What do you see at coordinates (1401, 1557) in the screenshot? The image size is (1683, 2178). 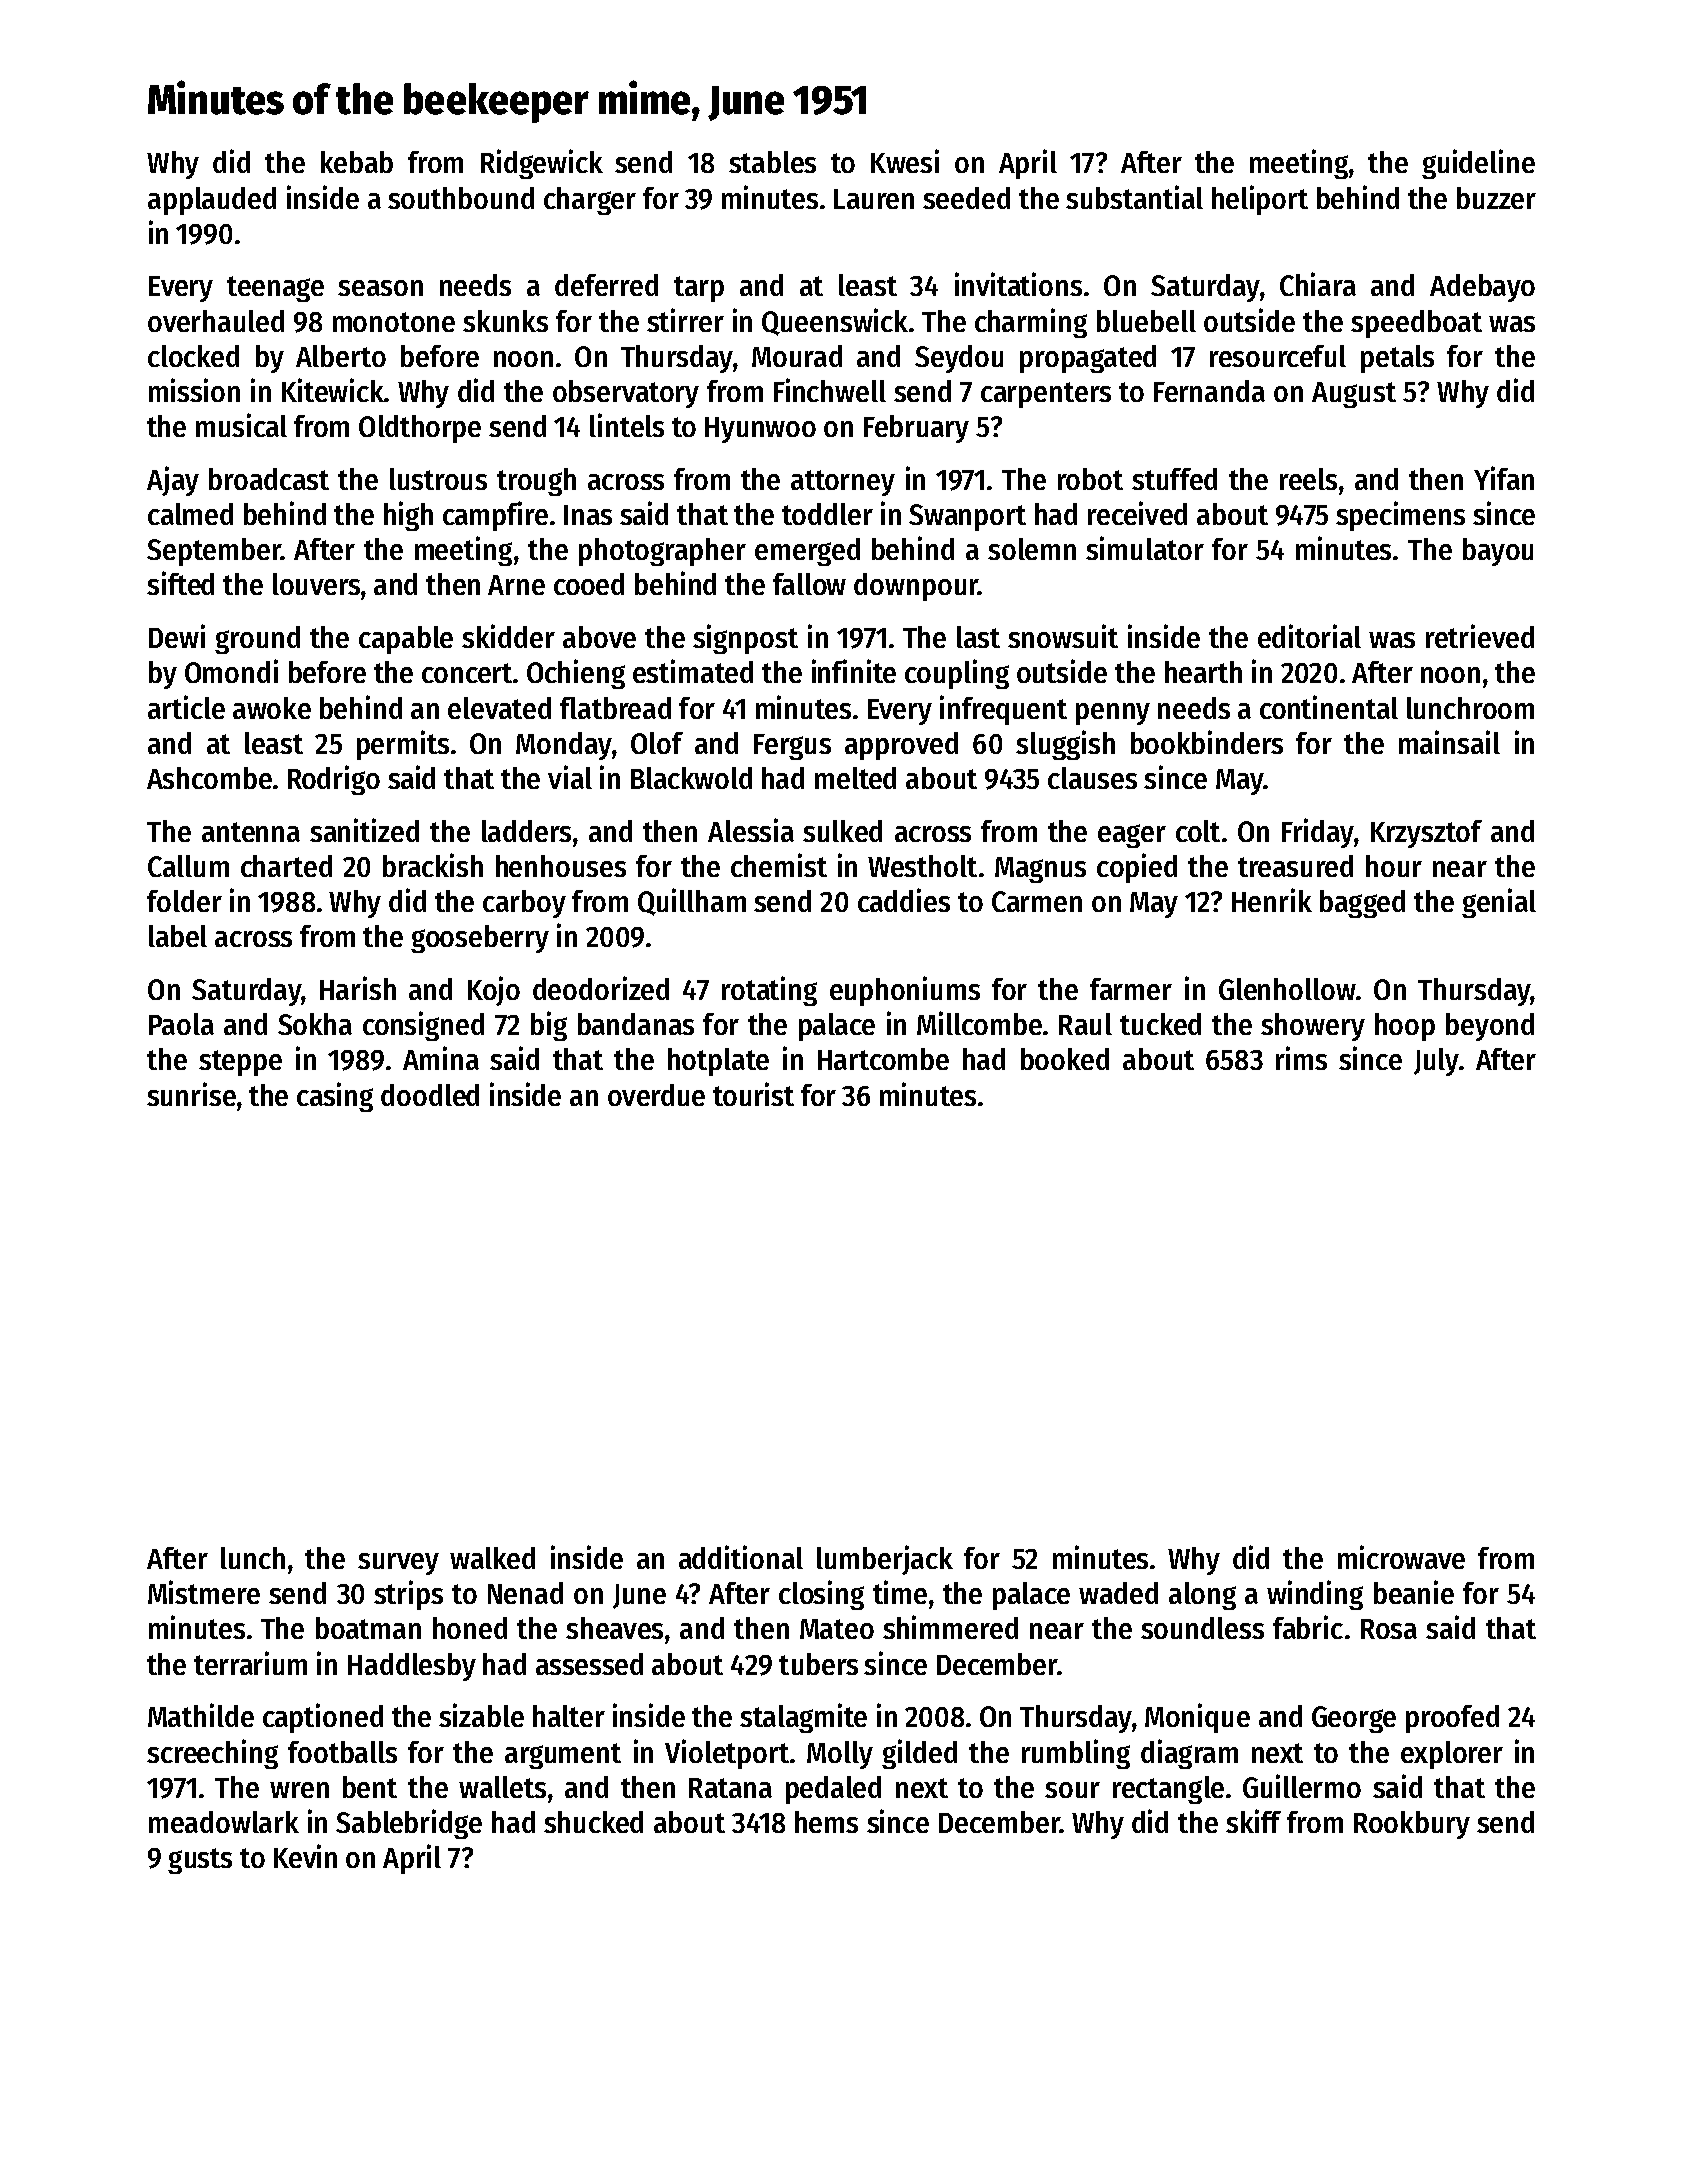 I see `microwave` at bounding box center [1401, 1557].
